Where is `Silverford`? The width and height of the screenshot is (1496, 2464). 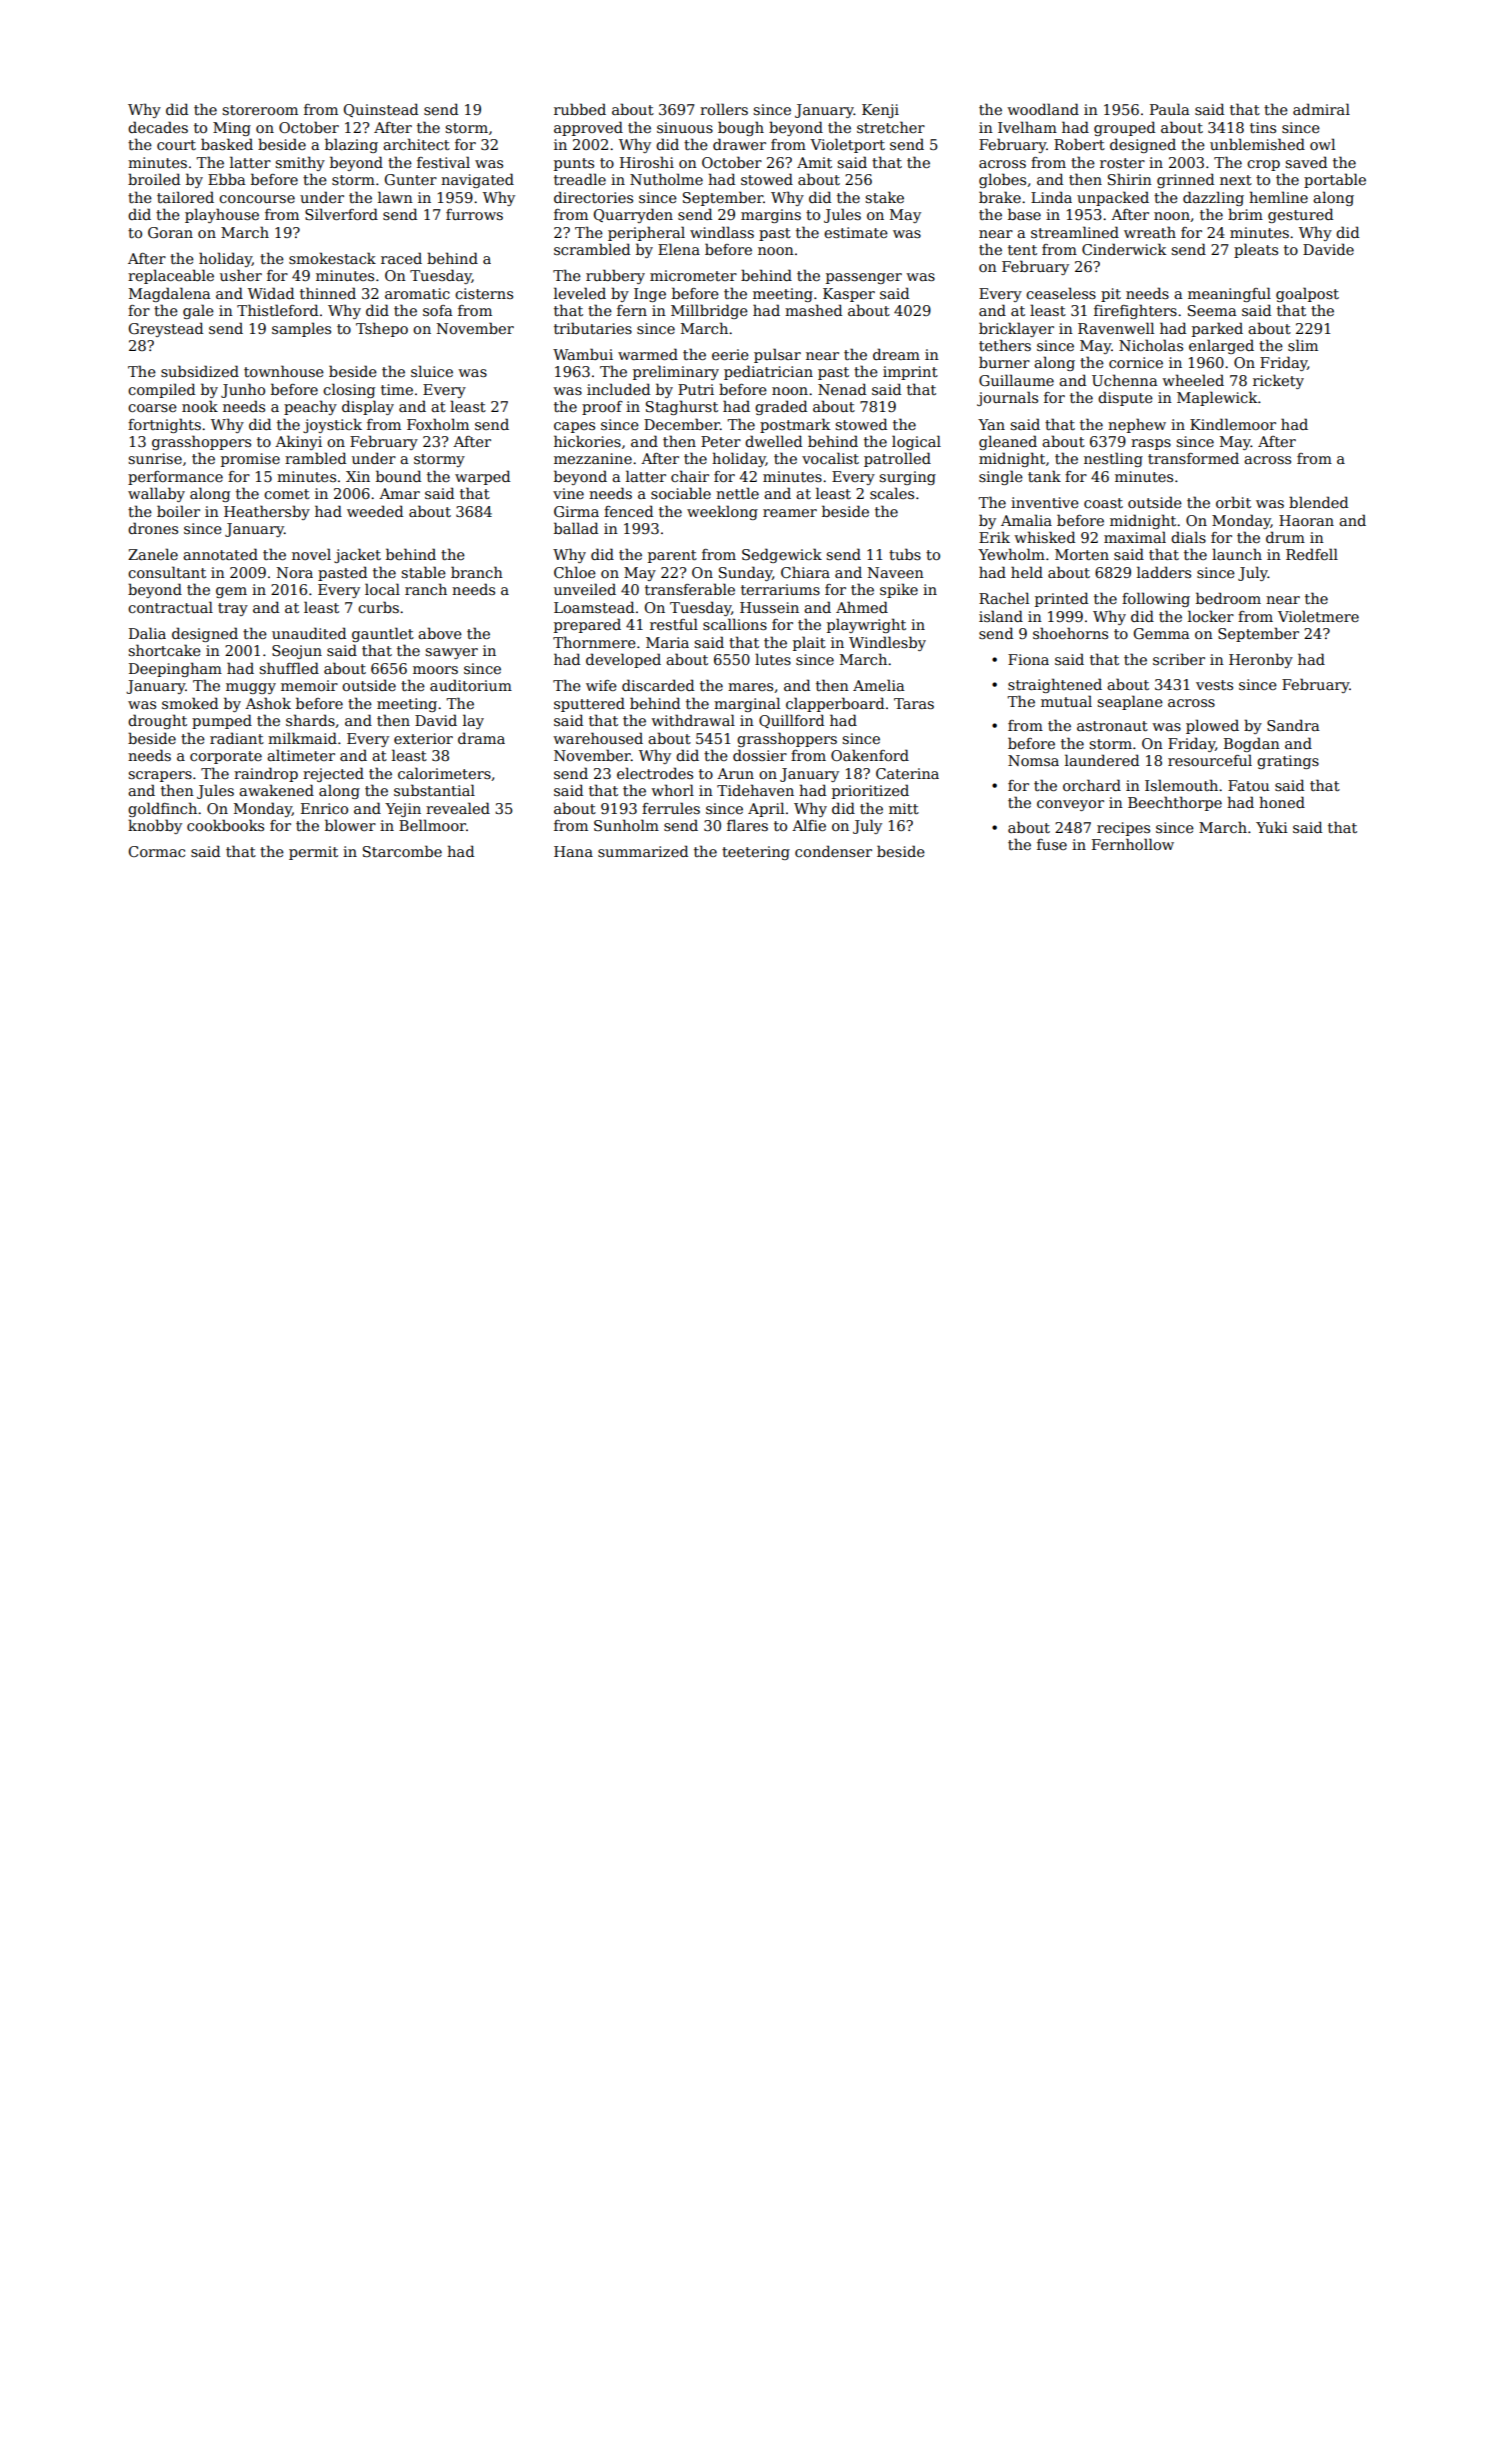 Silverford is located at coordinates (341, 214).
